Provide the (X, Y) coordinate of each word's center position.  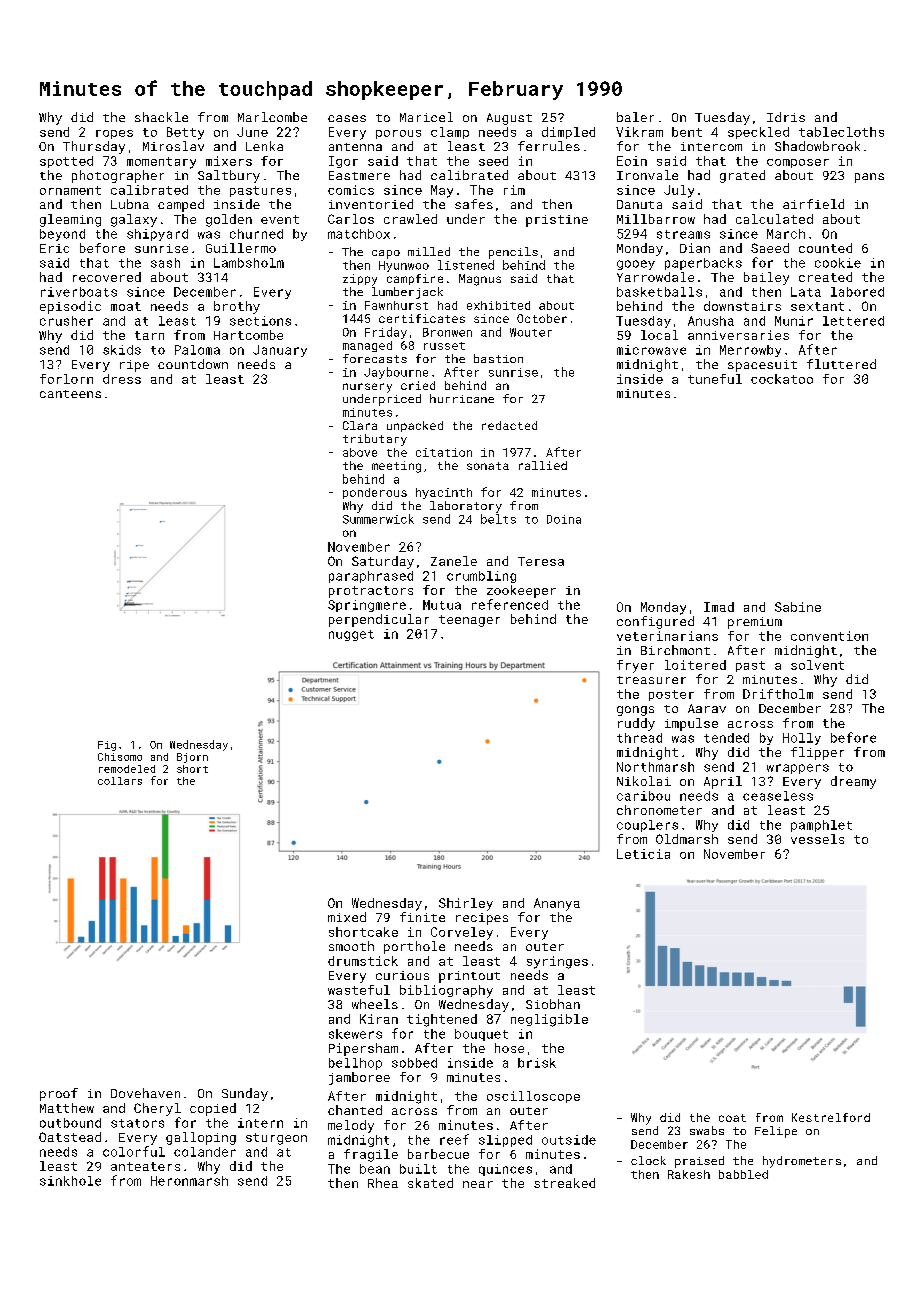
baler (635, 117)
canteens (70, 394)
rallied (543, 465)
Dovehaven (145, 1093)
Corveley (462, 933)
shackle (161, 117)
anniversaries (738, 335)
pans (869, 178)
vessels (817, 839)
